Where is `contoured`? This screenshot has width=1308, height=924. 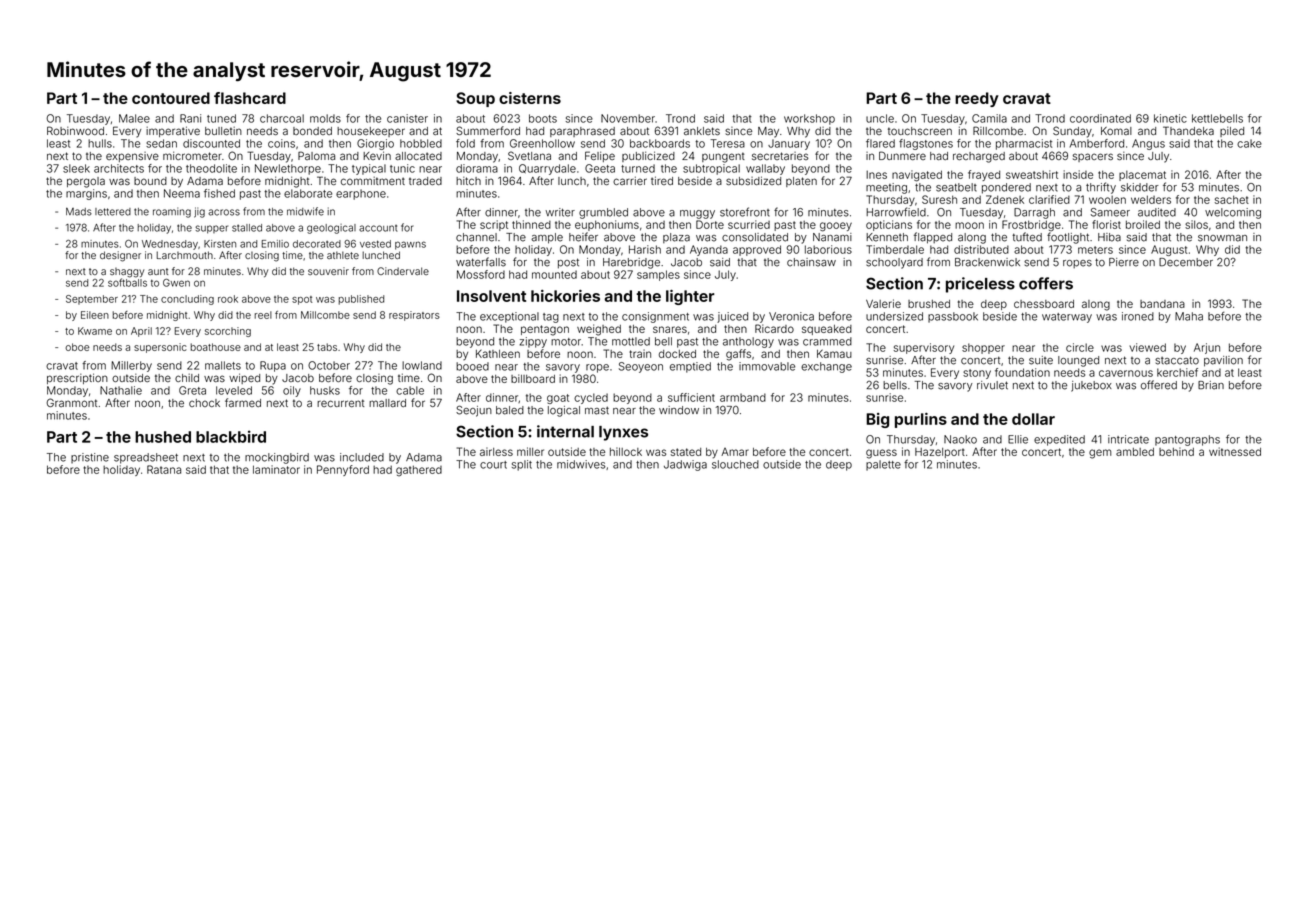 contoured is located at coordinates (171, 98).
